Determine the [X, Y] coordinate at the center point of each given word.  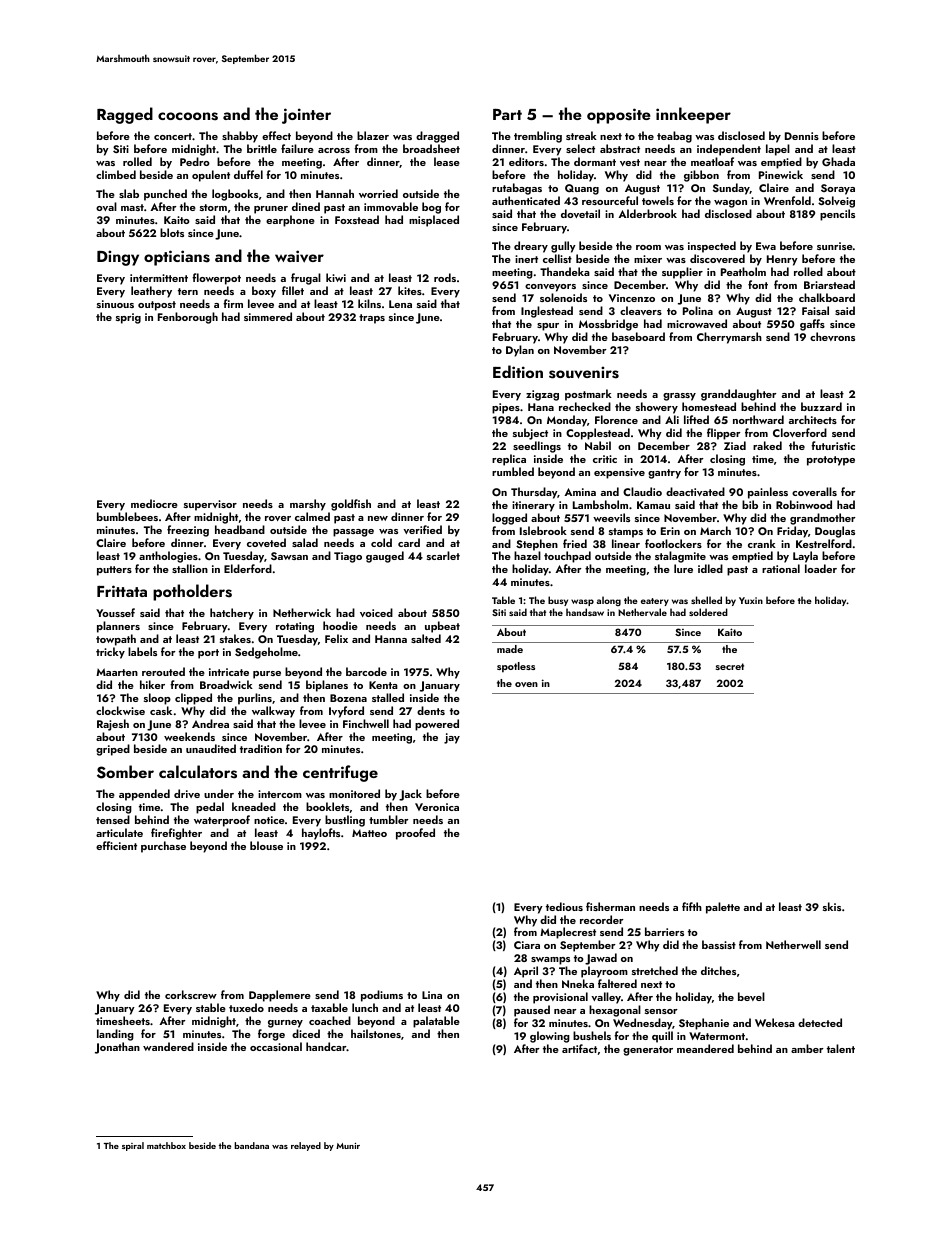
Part [507, 114]
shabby [240, 137]
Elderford [248, 568]
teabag [674, 137]
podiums [382, 996]
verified [422, 529]
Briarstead [829, 284]
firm [233, 303]
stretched [655, 970]
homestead [709, 406]
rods [445, 277]
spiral [133, 1146]
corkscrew [191, 994]
